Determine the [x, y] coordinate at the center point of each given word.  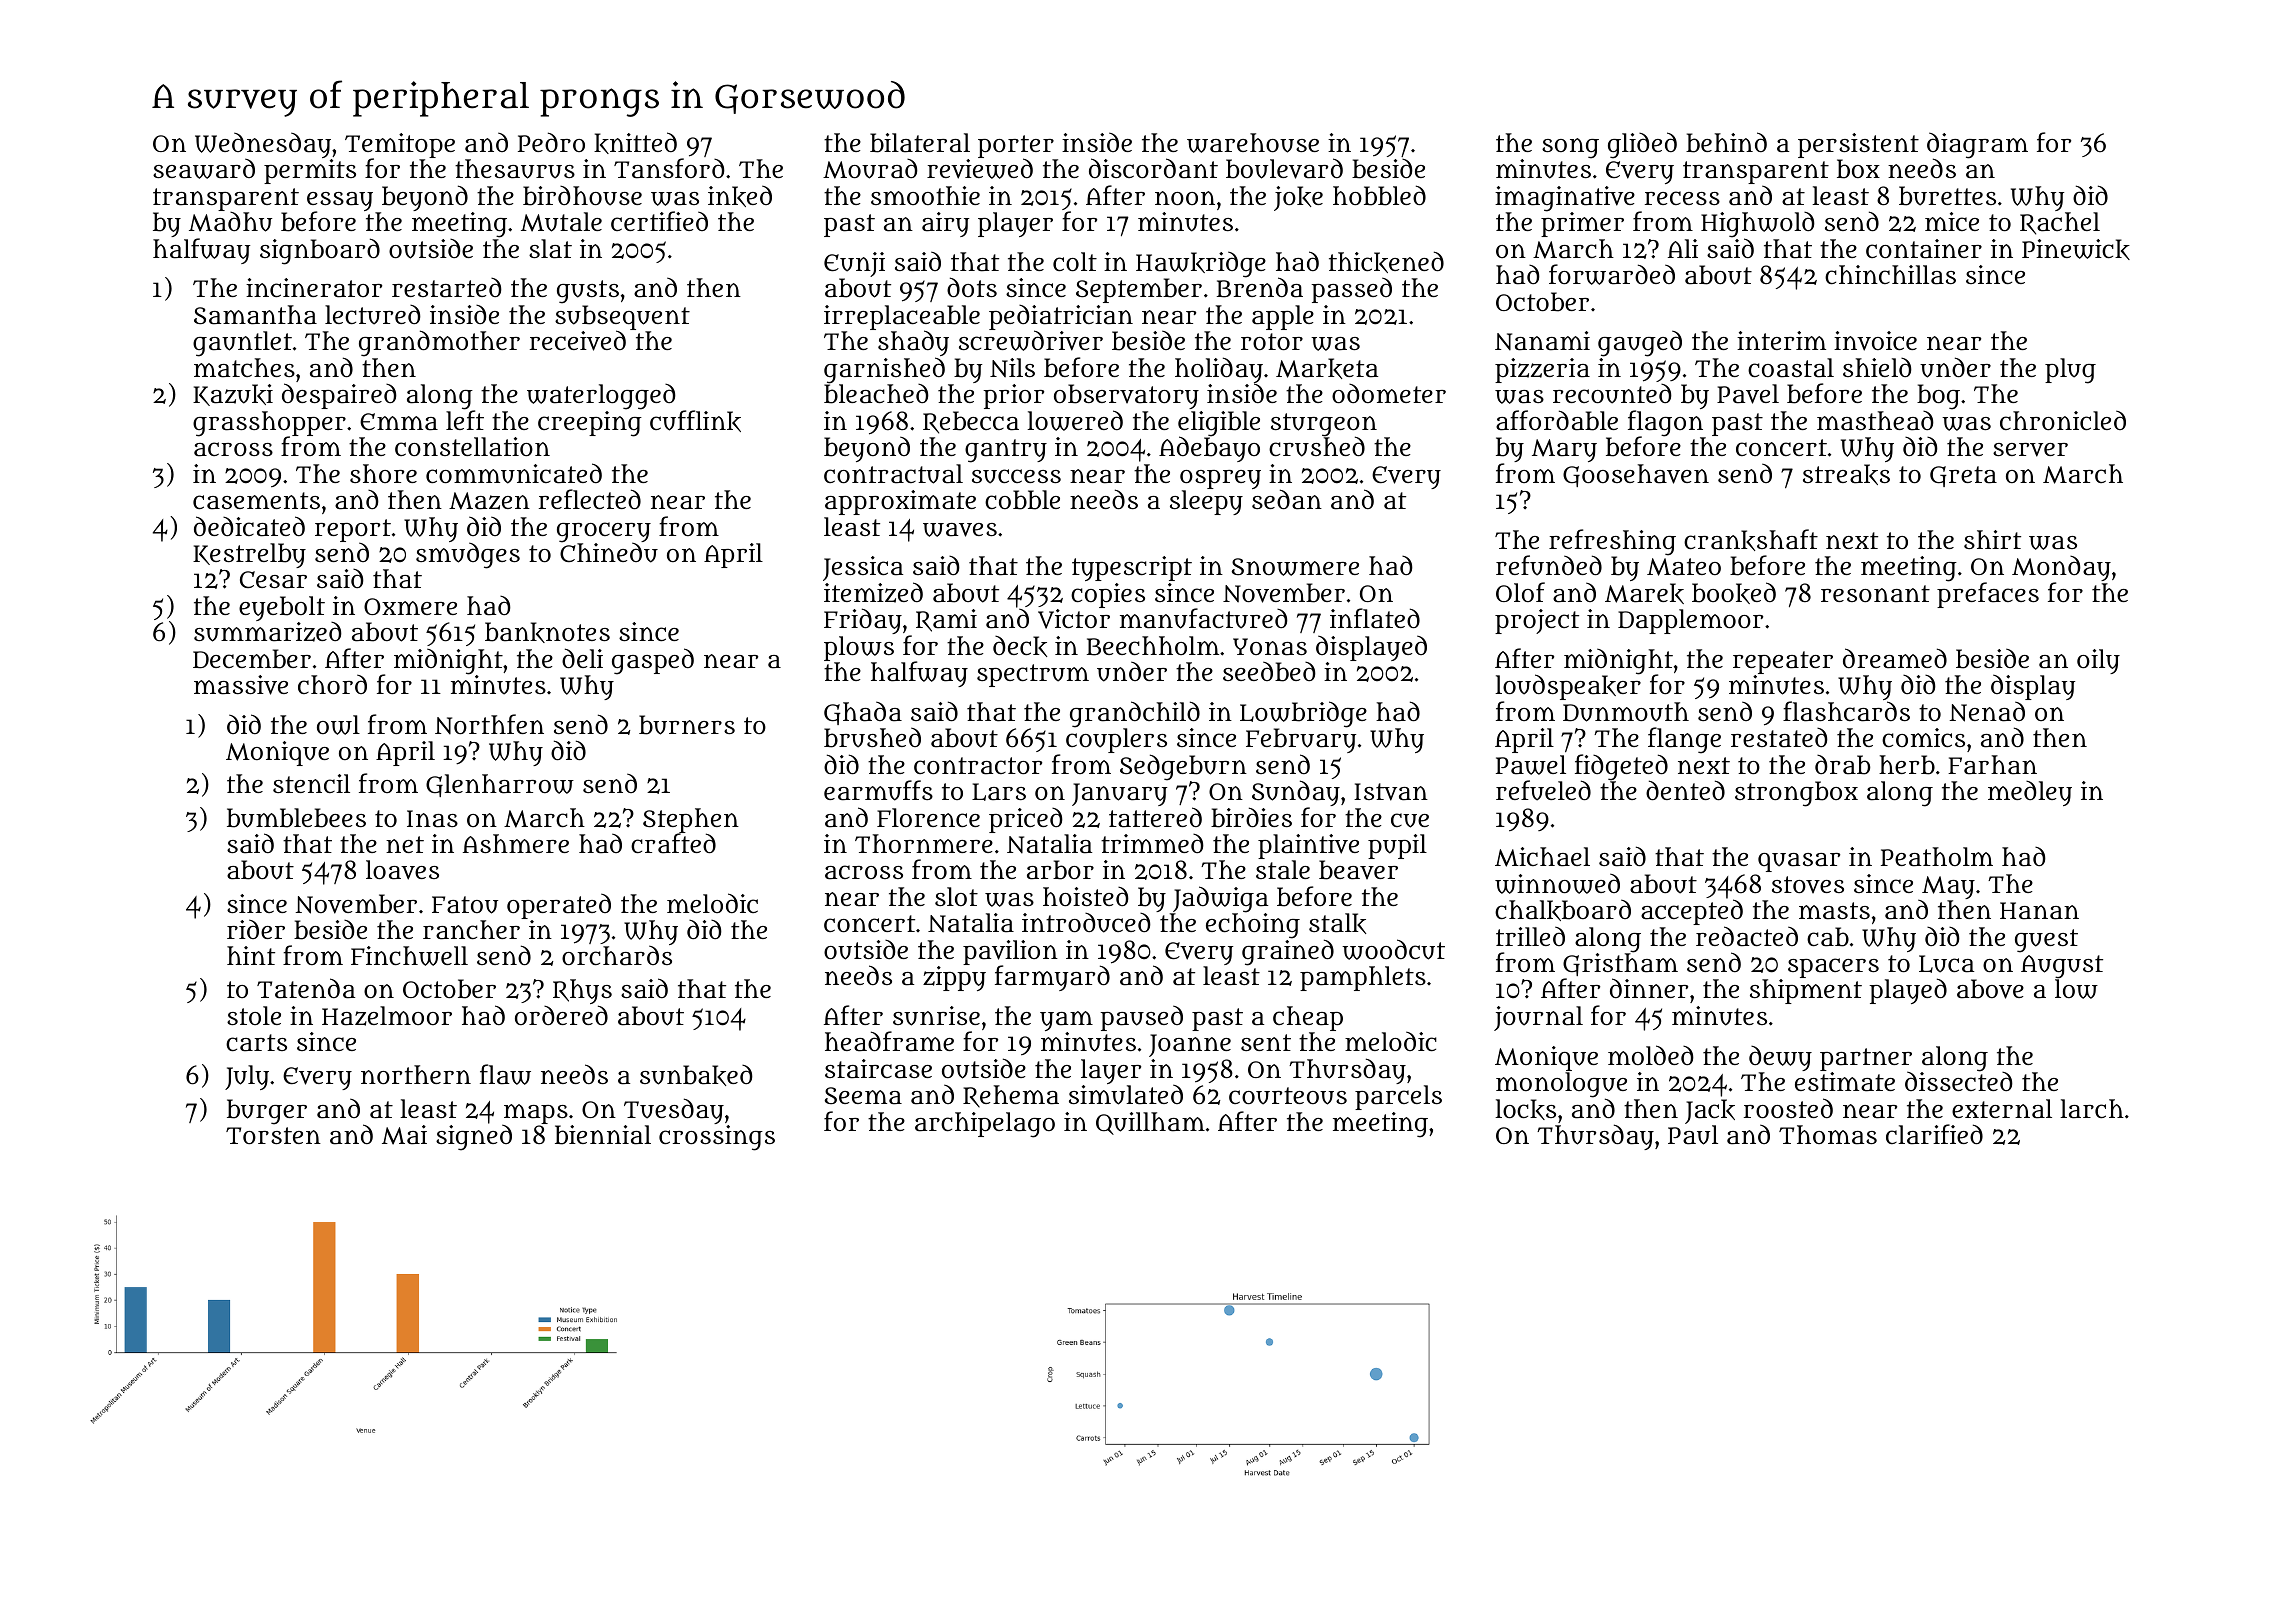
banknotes [547, 632]
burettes [1947, 196]
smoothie [925, 195]
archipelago [985, 1125]
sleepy [1206, 502]
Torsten [273, 1135]
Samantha [255, 315]
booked [1734, 593]
